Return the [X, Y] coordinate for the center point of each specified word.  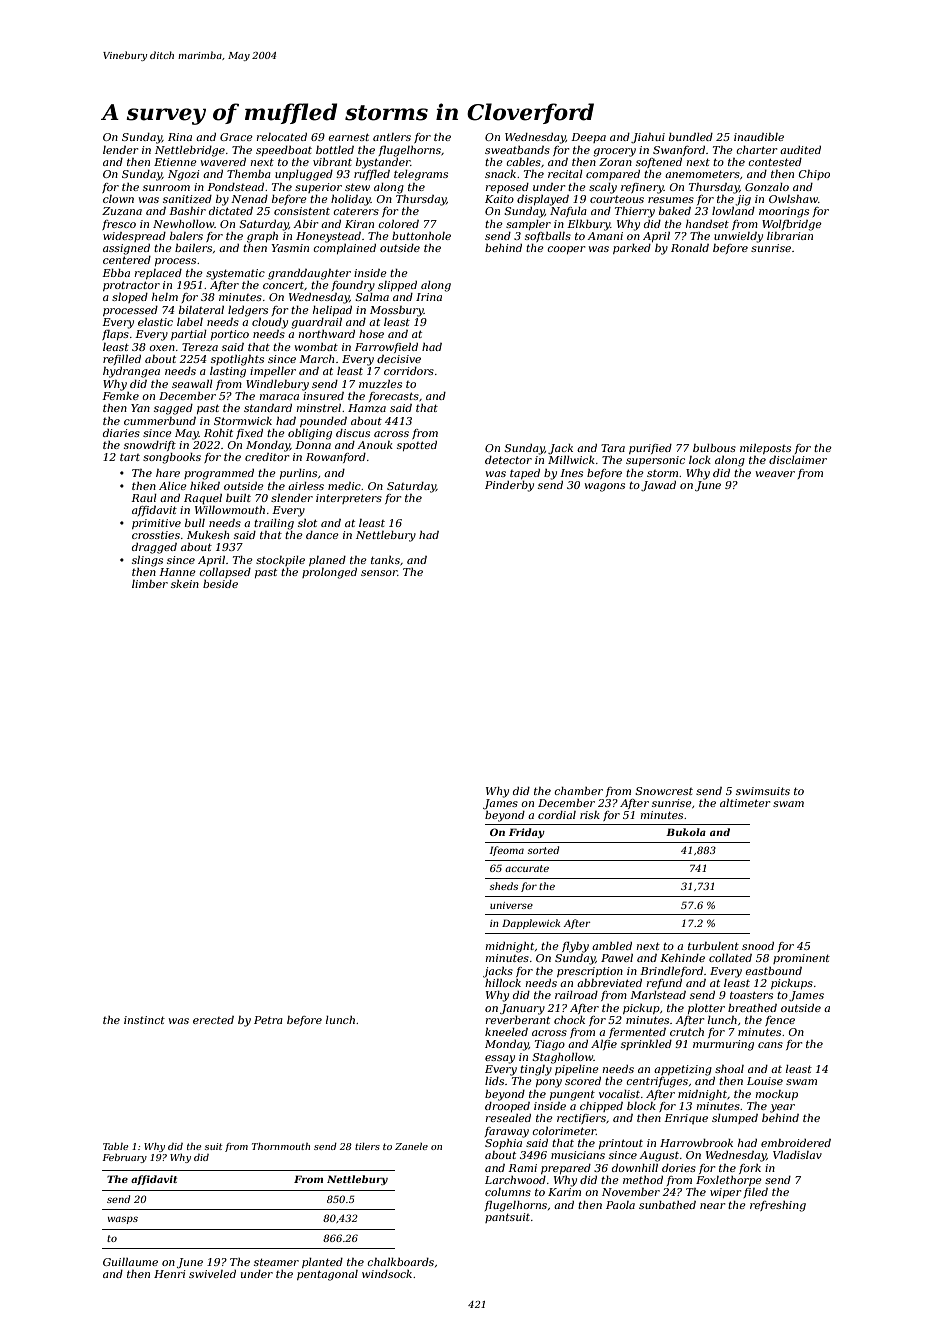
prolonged [329, 573]
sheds [504, 886]
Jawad [658, 486]
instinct [144, 1020]
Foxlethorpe [729, 1181]
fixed [249, 434]
